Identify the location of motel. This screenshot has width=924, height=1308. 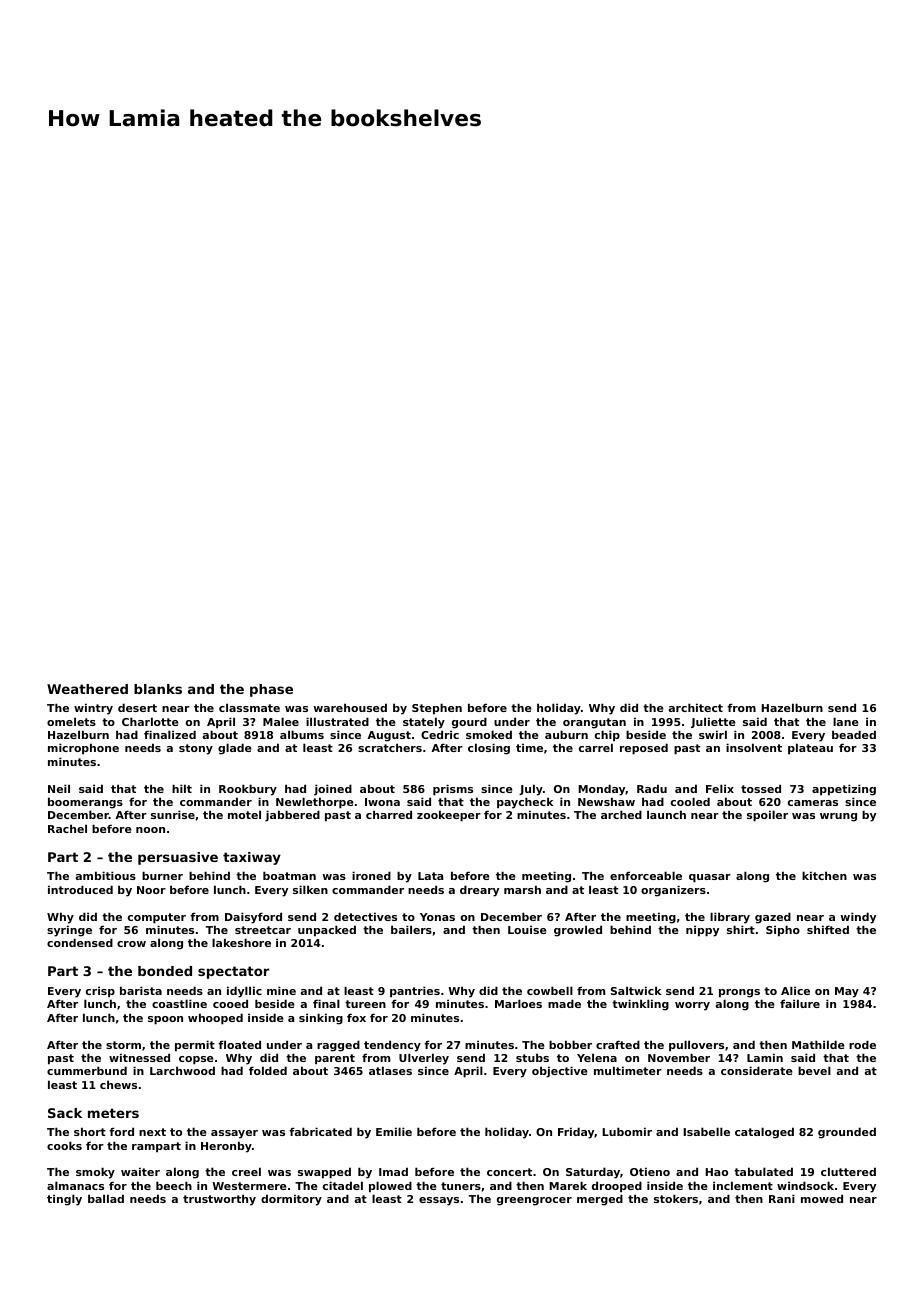
(244, 814).
